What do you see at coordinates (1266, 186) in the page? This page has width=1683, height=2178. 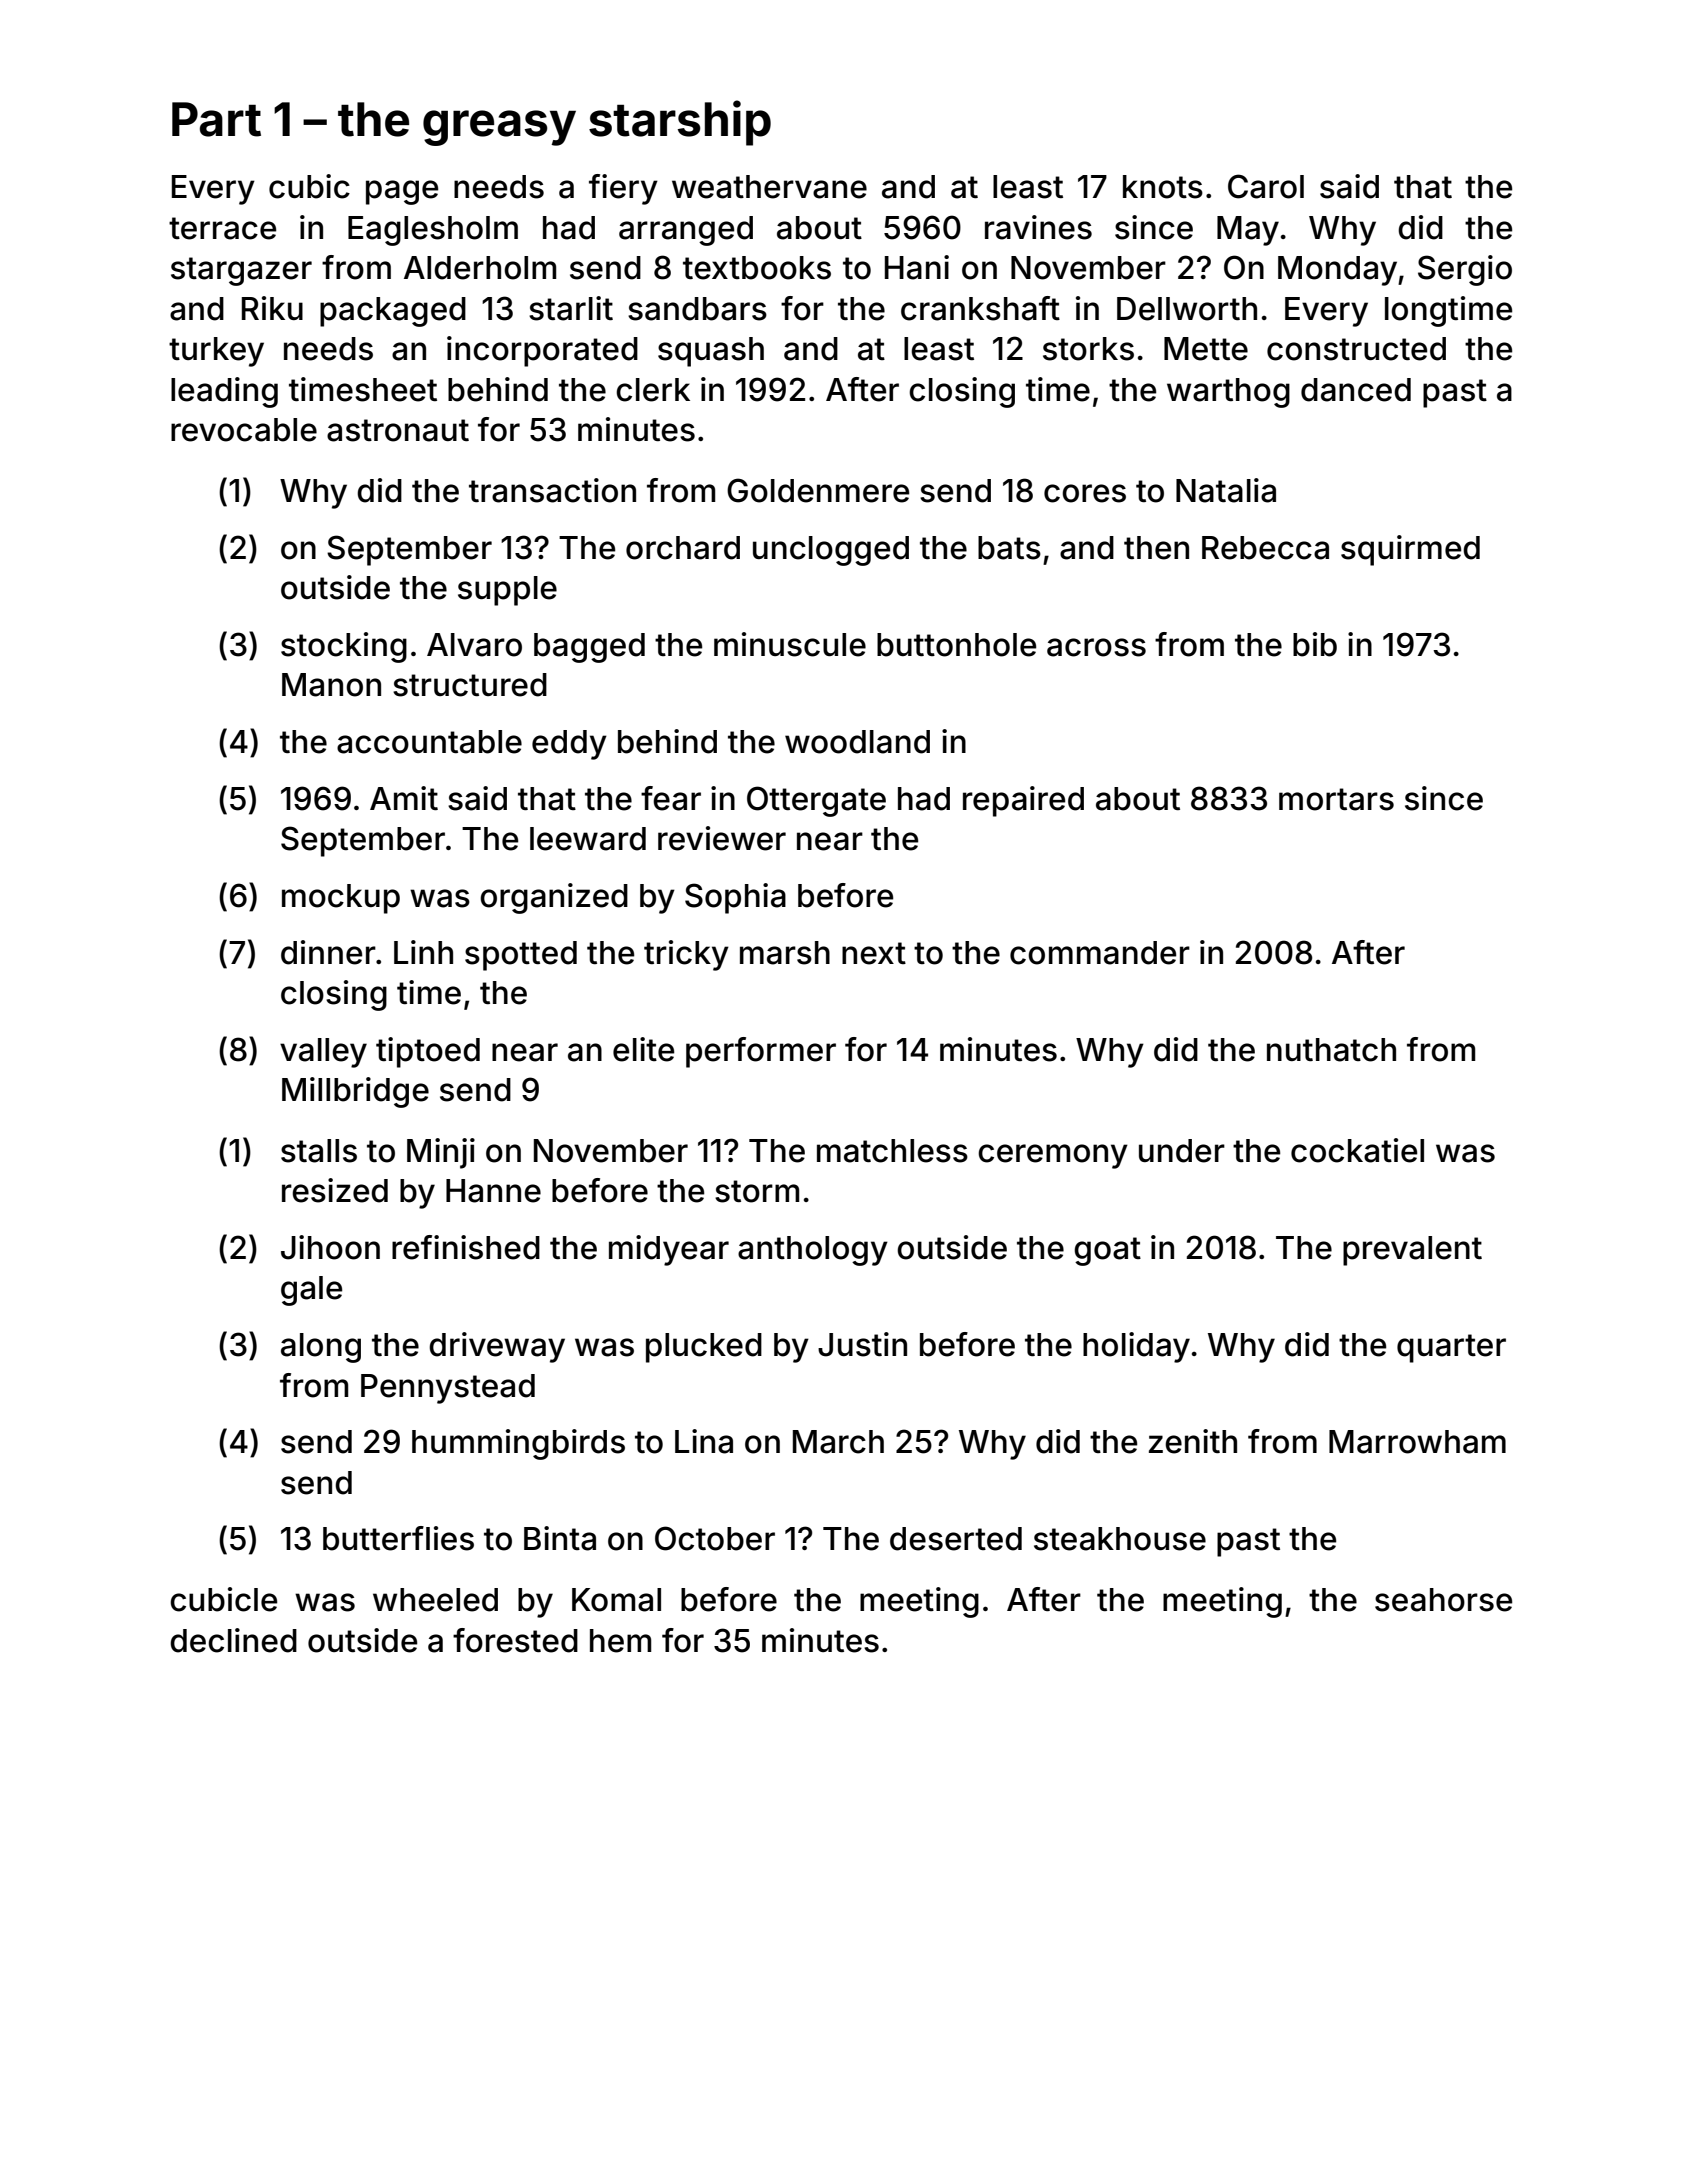 I see `Carol` at bounding box center [1266, 186].
